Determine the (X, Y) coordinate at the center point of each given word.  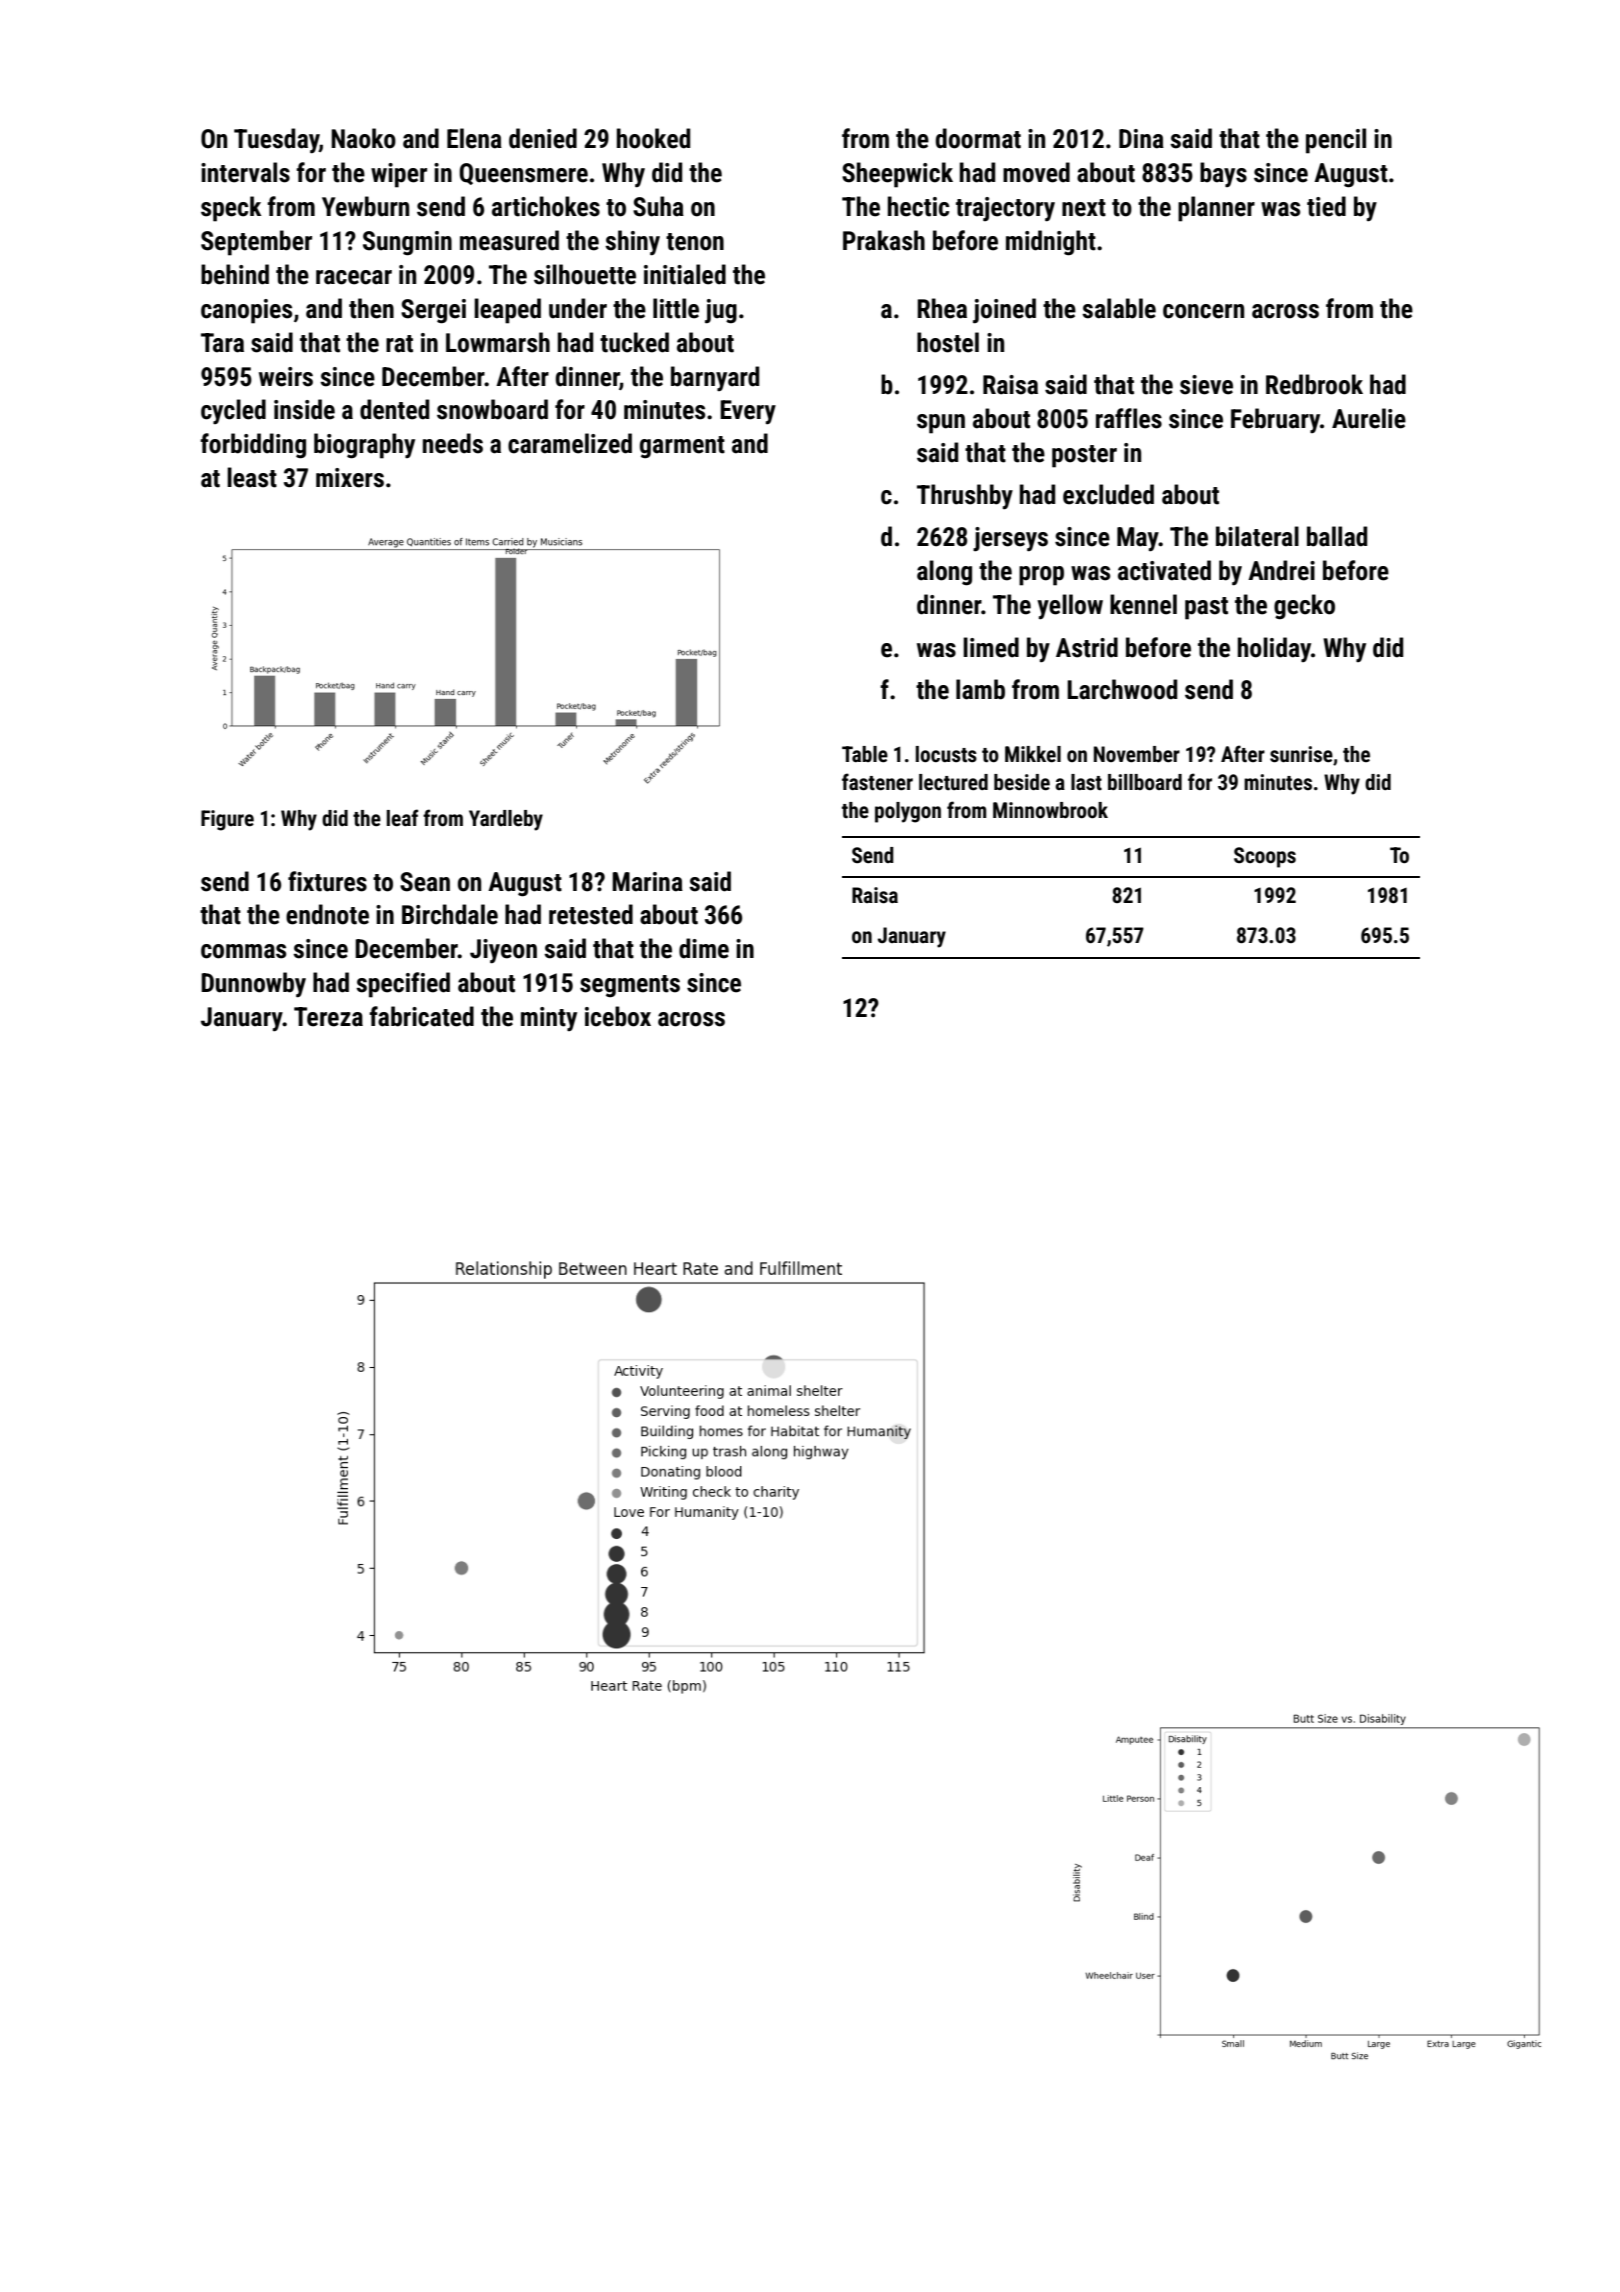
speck (231, 209)
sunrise (1301, 754)
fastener (877, 782)
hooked (653, 138)
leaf (402, 818)
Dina (1141, 139)
